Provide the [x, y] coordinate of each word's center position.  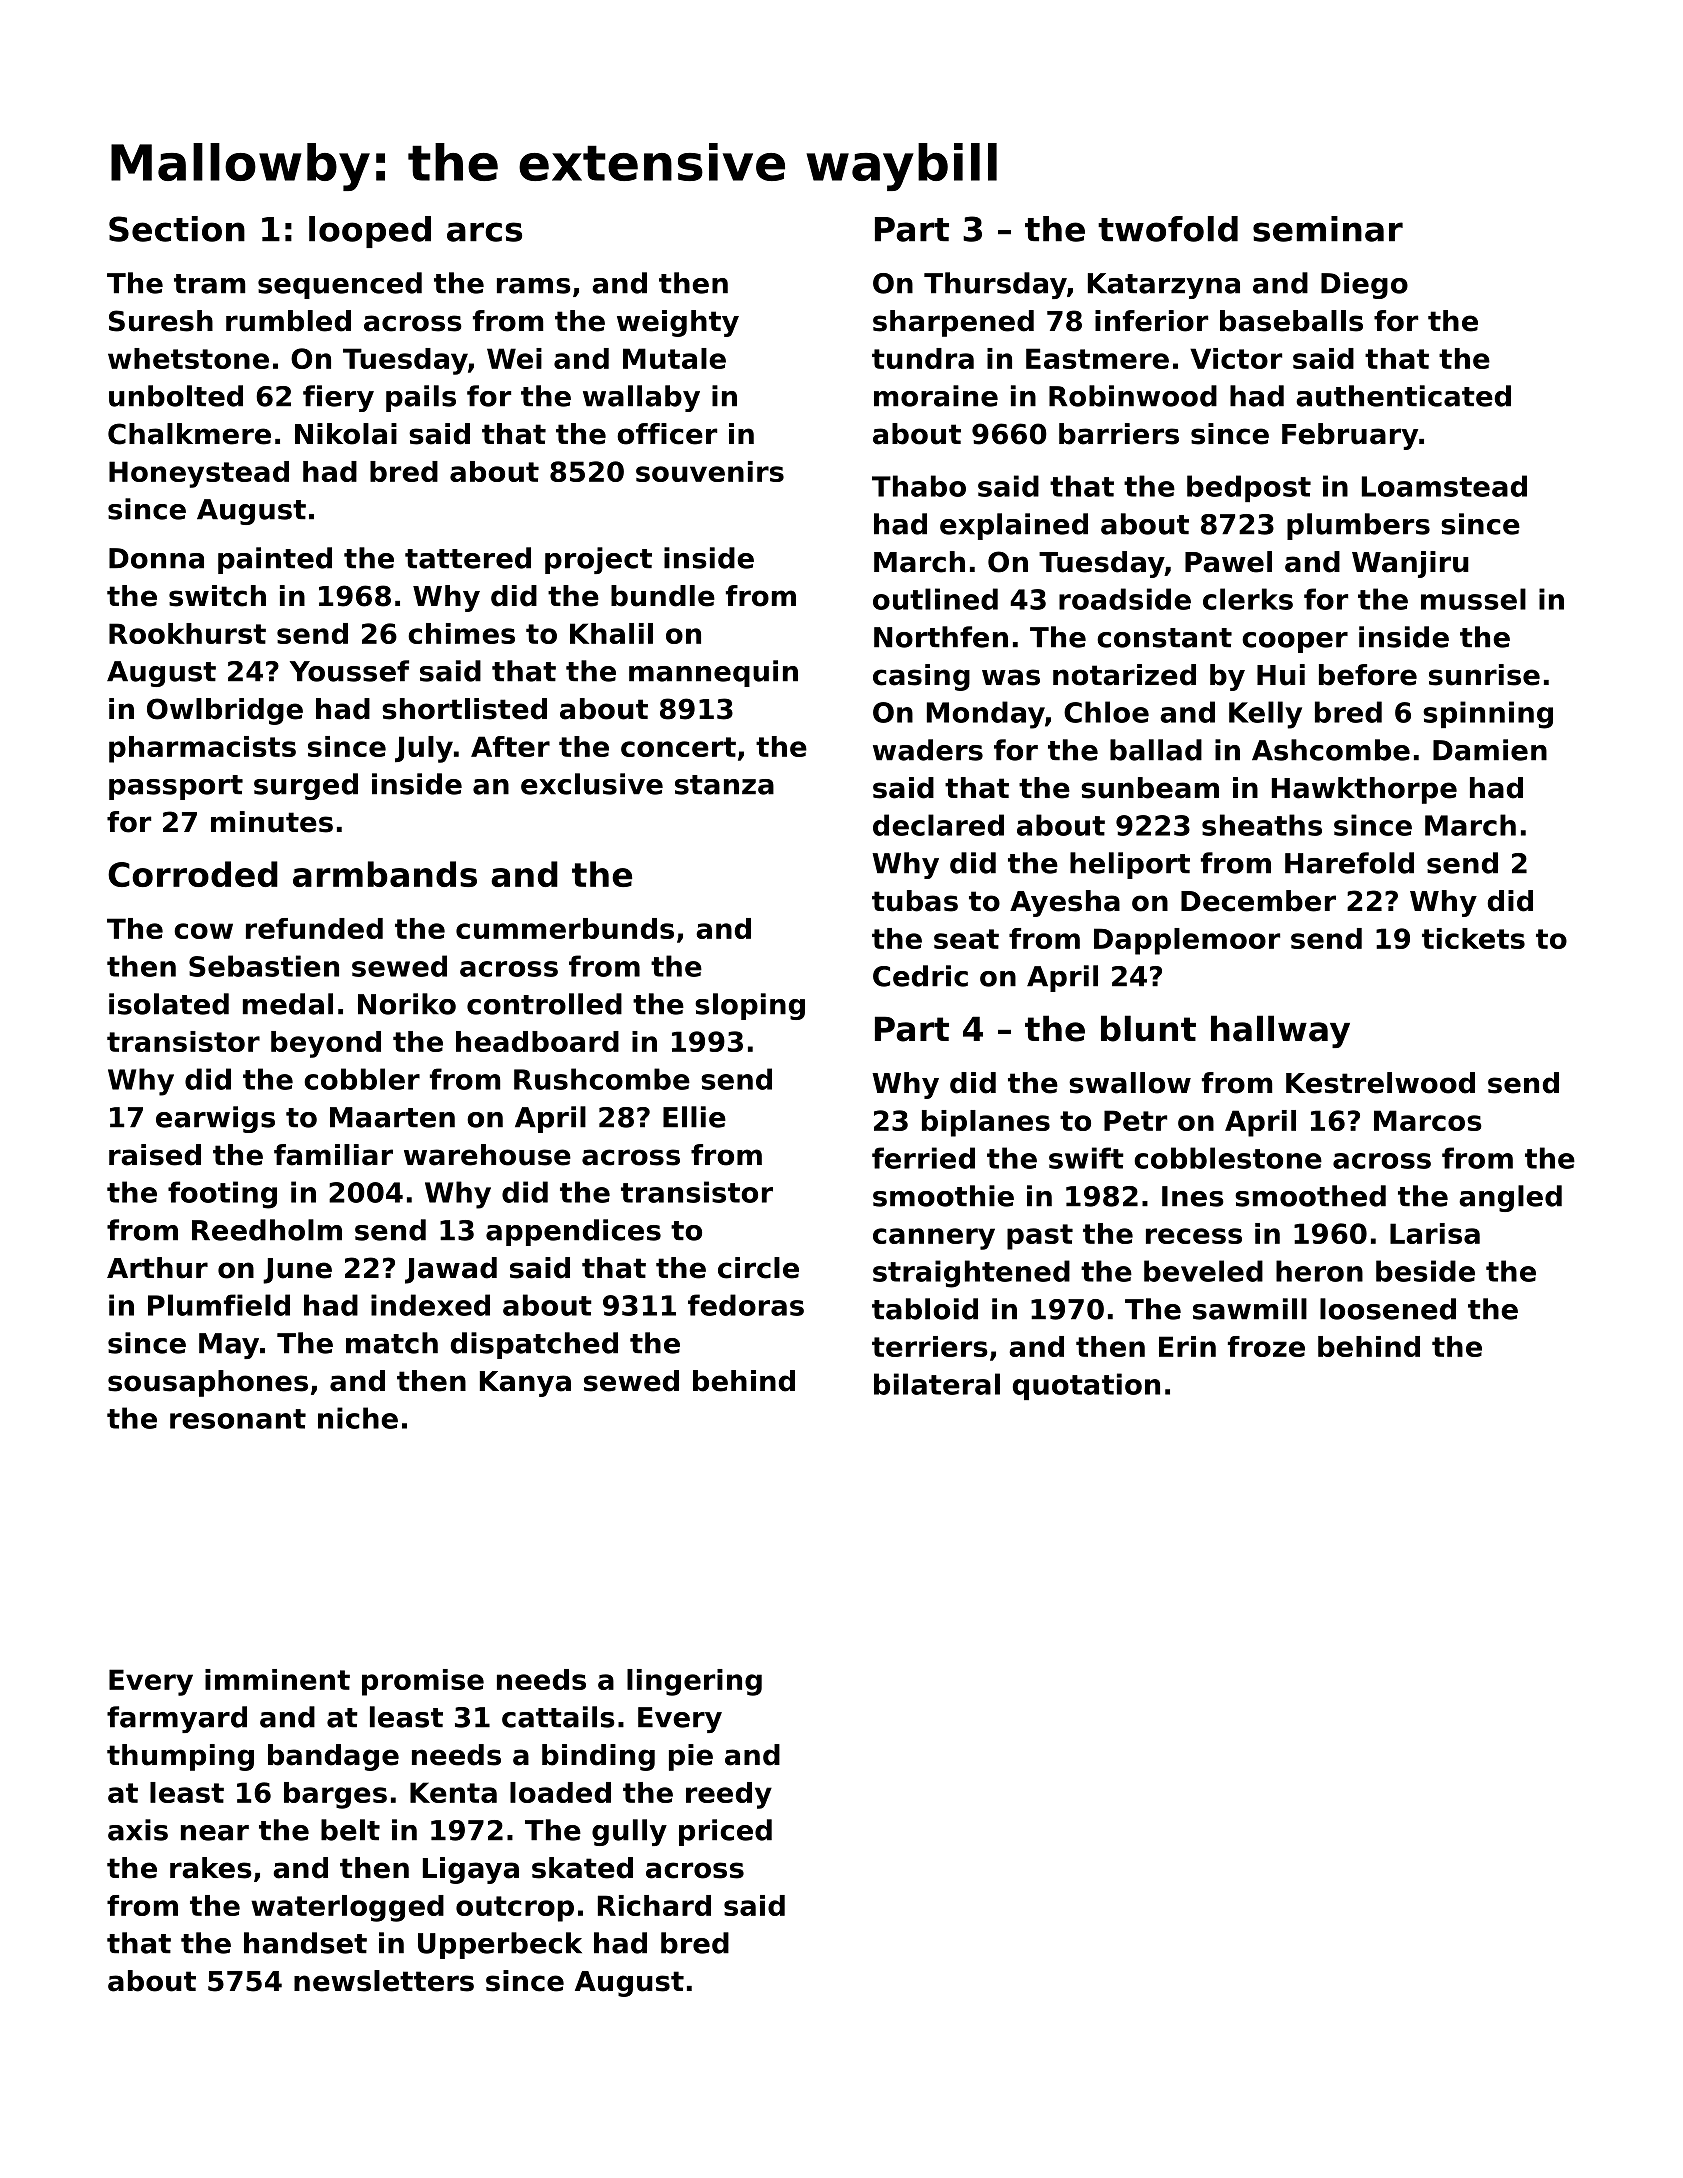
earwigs [215, 1119]
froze [1266, 1346]
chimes [461, 633]
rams [534, 286]
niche [358, 1418]
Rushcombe [602, 1079]
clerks [1248, 599]
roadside [1125, 599]
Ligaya [471, 1870]
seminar [1328, 229]
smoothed [1310, 1196]
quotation [1086, 1386]
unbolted [176, 396]
